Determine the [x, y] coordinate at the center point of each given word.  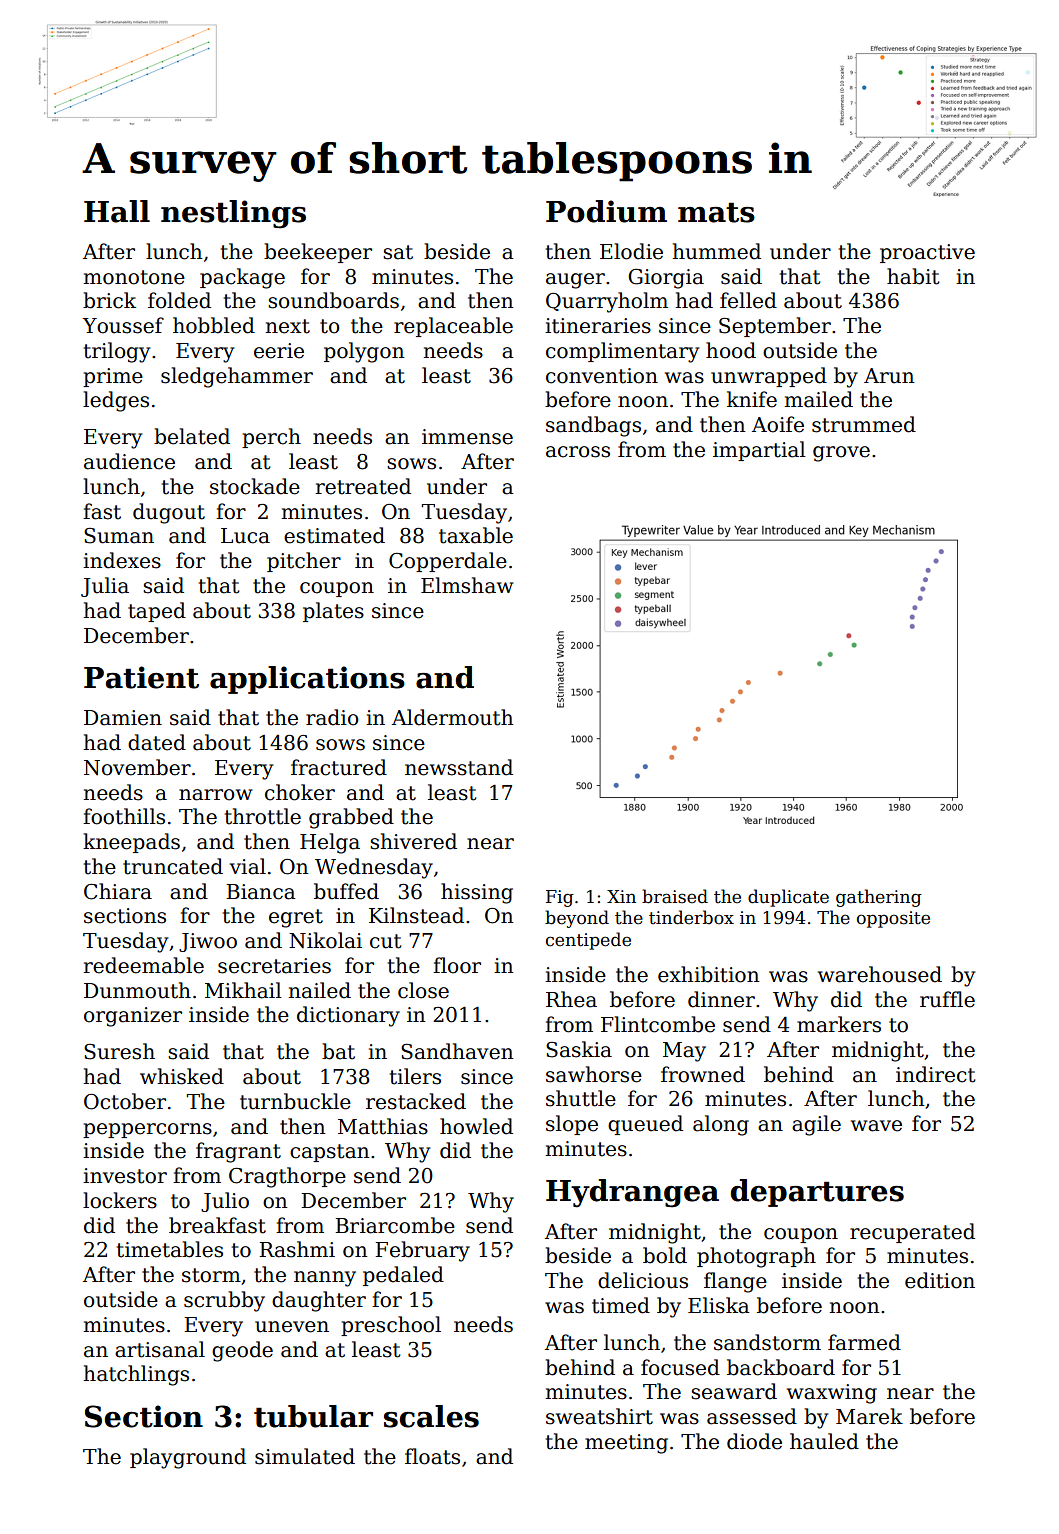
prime [113, 377]
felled [748, 300]
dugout [169, 513]
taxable [476, 535]
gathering [879, 898]
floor [457, 965]
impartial [759, 451]
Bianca [261, 892]
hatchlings [136, 1375]
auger [575, 281]
